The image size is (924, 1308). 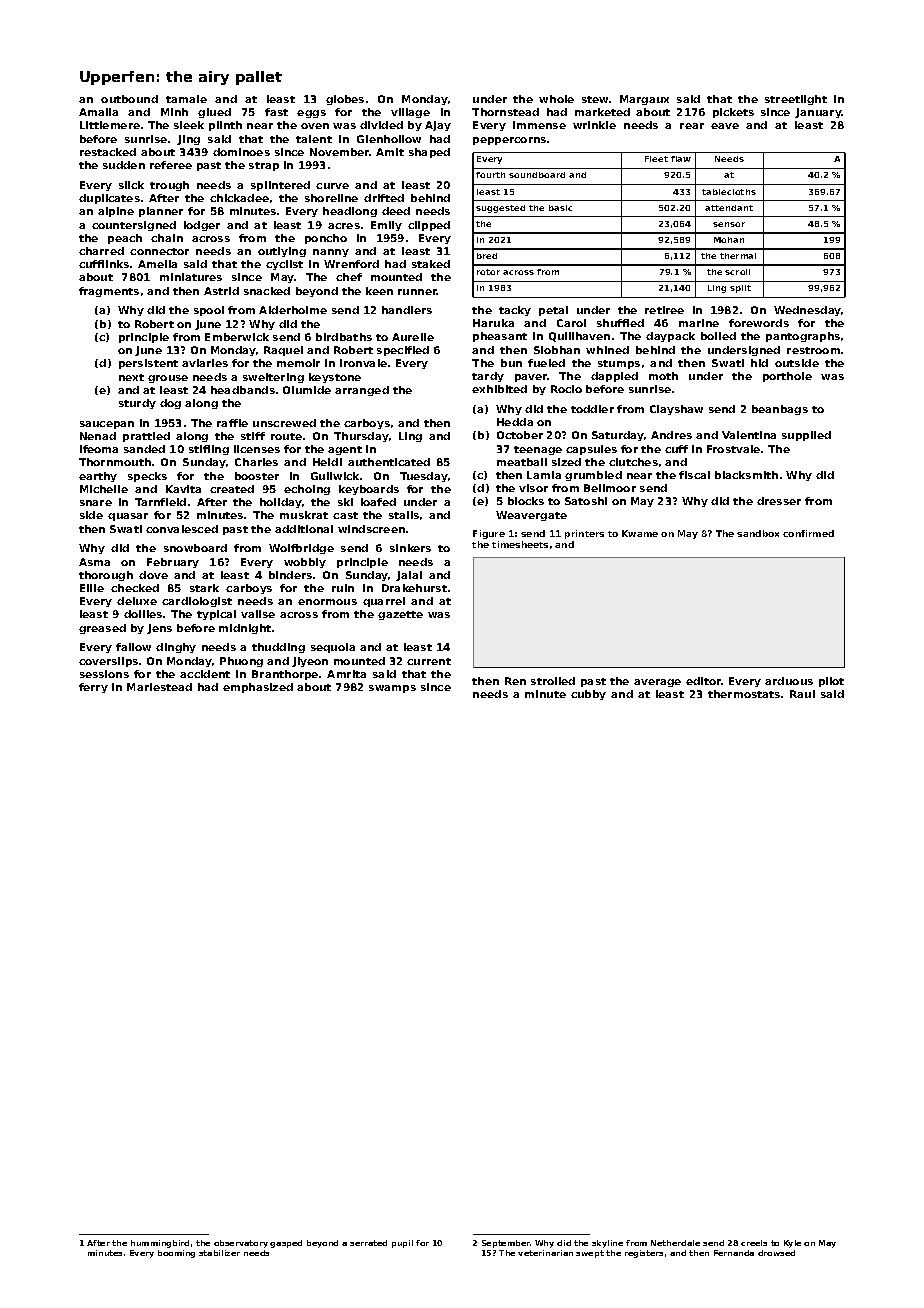 What do you see at coordinates (186, 99) in the screenshot?
I see `tamale` at bounding box center [186, 99].
